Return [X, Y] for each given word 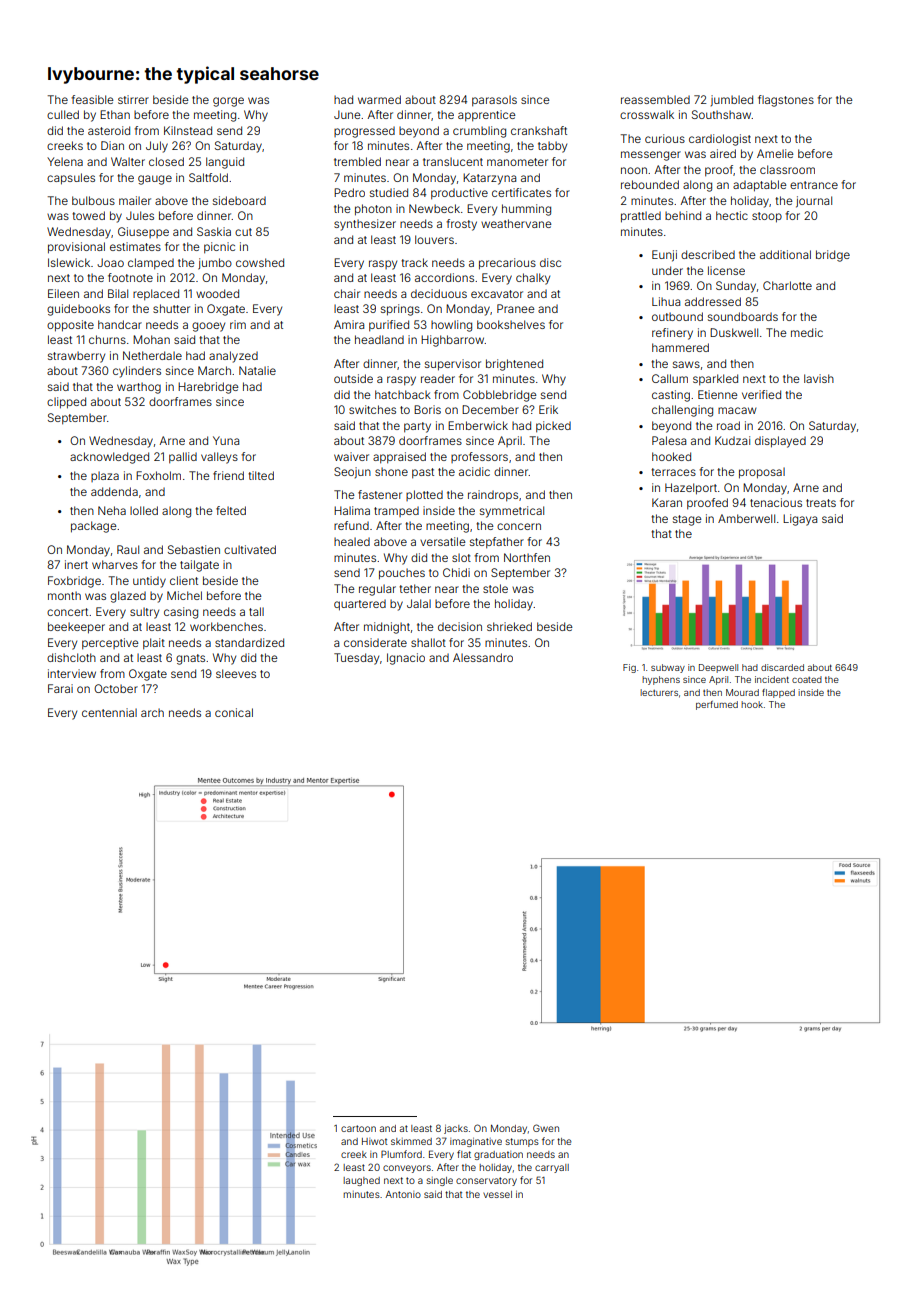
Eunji [664, 256]
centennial [109, 712]
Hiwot [374, 1141]
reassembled [655, 99]
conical [234, 712]
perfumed [717, 705]
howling [451, 326]
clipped [66, 403]
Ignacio [406, 659]
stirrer [133, 99]
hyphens [661, 680]
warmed [379, 99]
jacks [456, 1129]
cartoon [358, 1128]
